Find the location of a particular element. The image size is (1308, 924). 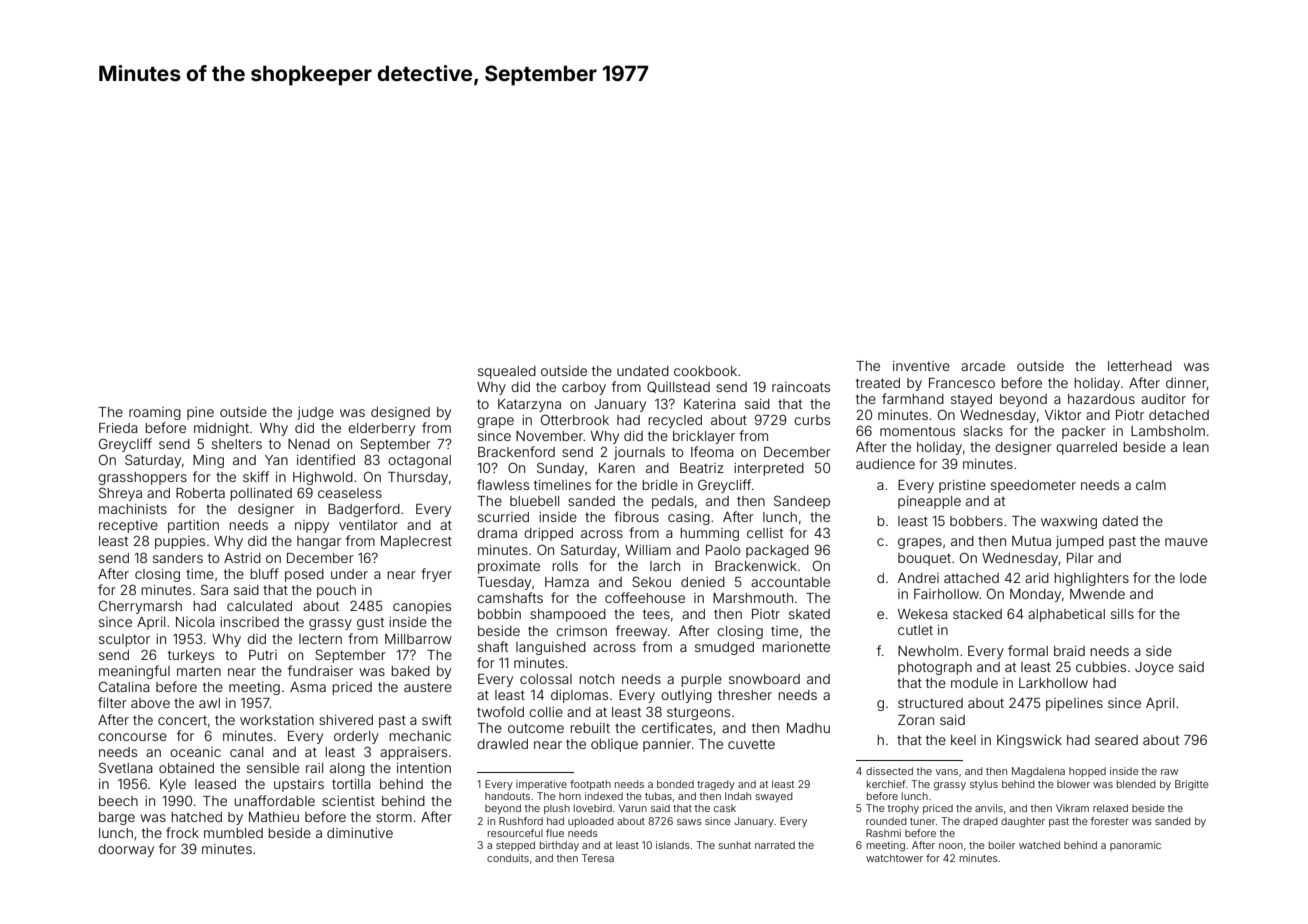

Cherrymarsh is located at coordinates (140, 607).
